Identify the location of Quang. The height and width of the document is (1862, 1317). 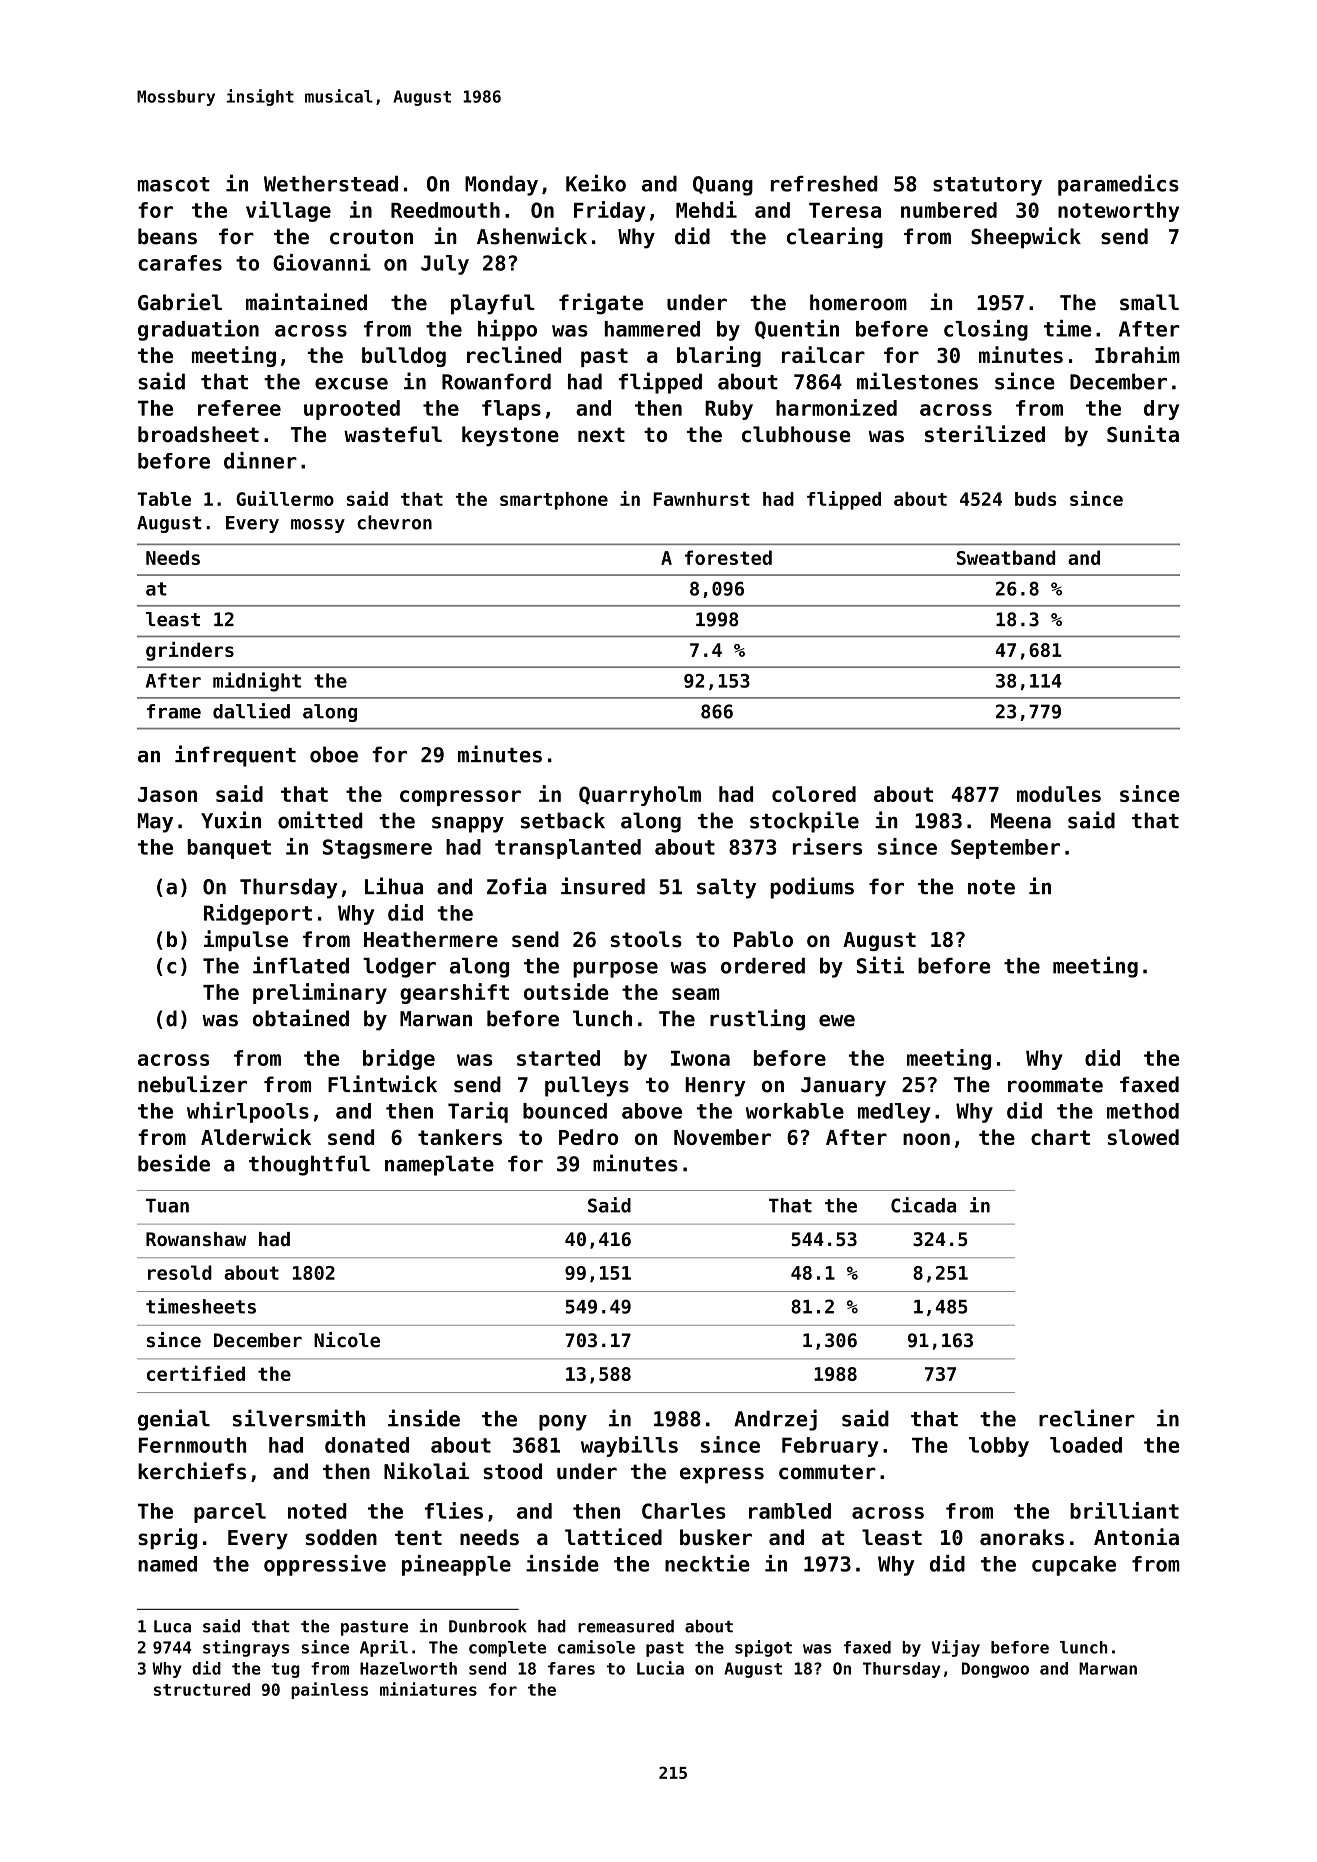
(723, 186).
